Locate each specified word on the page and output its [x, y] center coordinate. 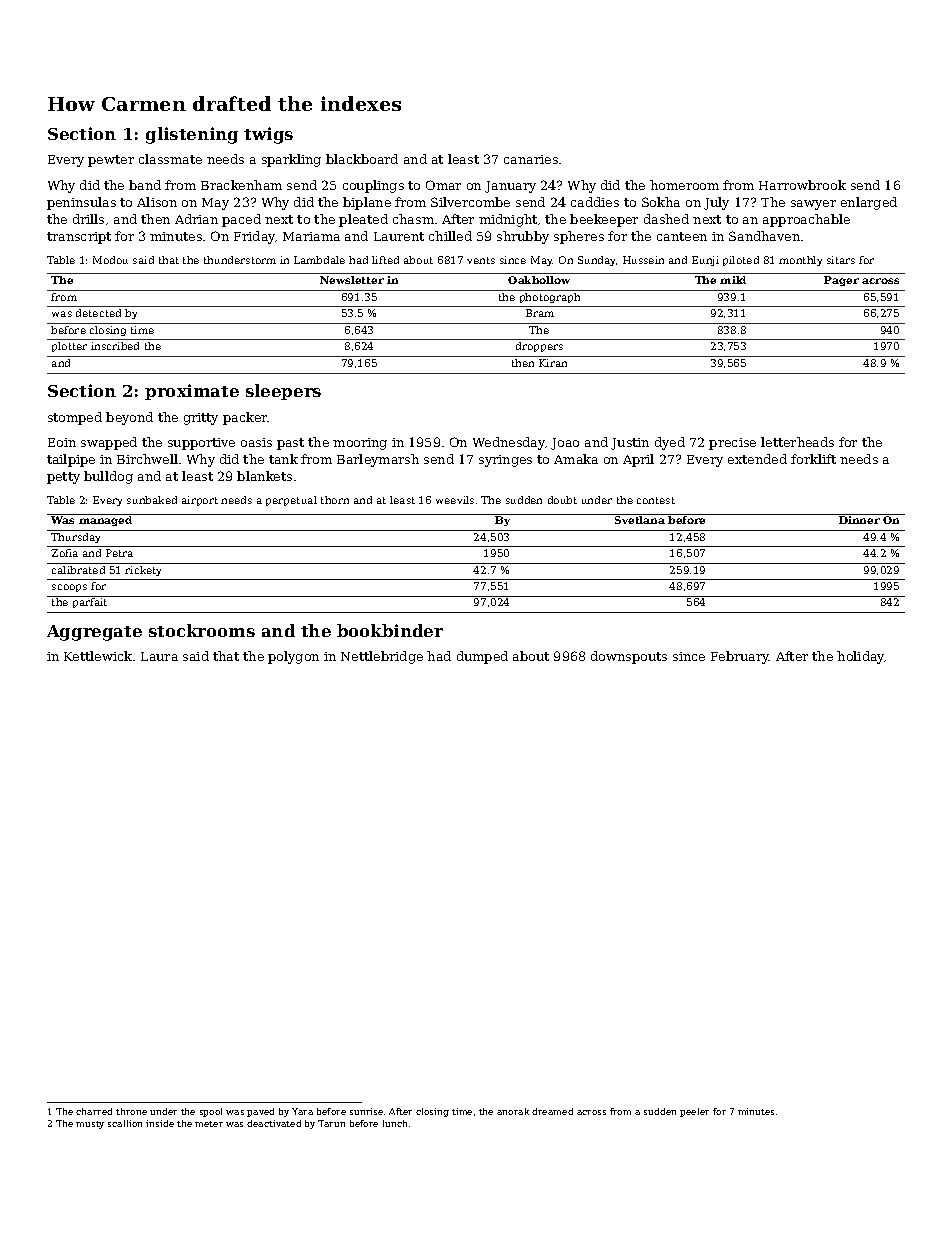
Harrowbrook [802, 185]
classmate [170, 159]
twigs [268, 135]
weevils [455, 500]
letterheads [797, 442]
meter [209, 1124]
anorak [513, 1111]
